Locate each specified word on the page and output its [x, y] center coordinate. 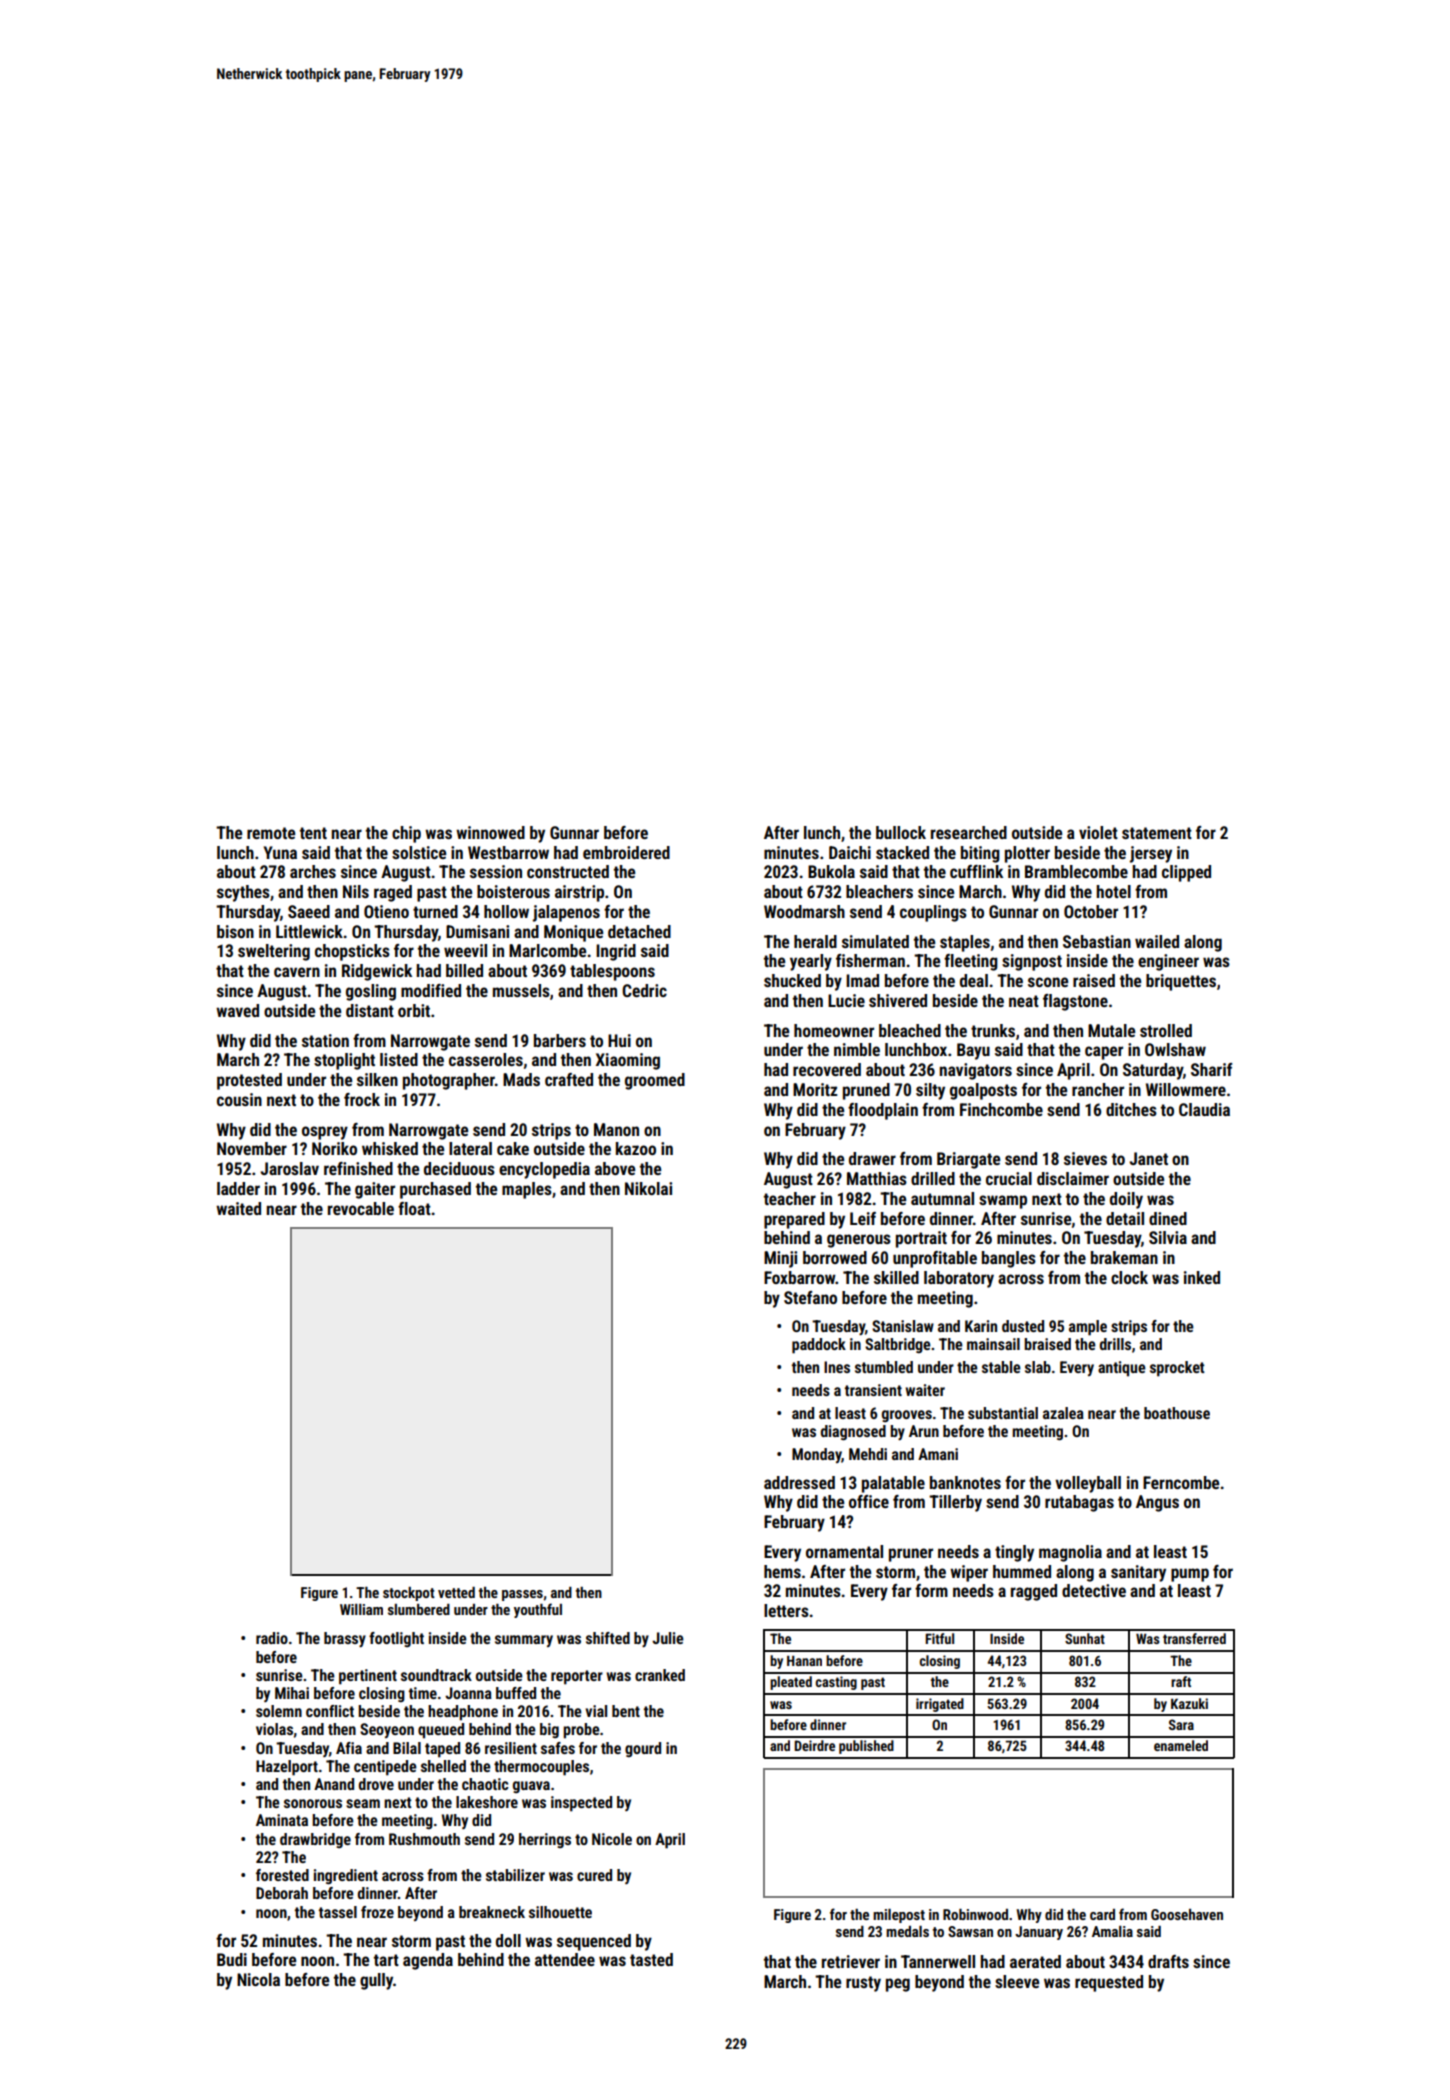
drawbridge [315, 1840]
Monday [817, 1455]
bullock [901, 832]
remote [271, 833]
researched [969, 832]
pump [1190, 1575]
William [361, 1609]
